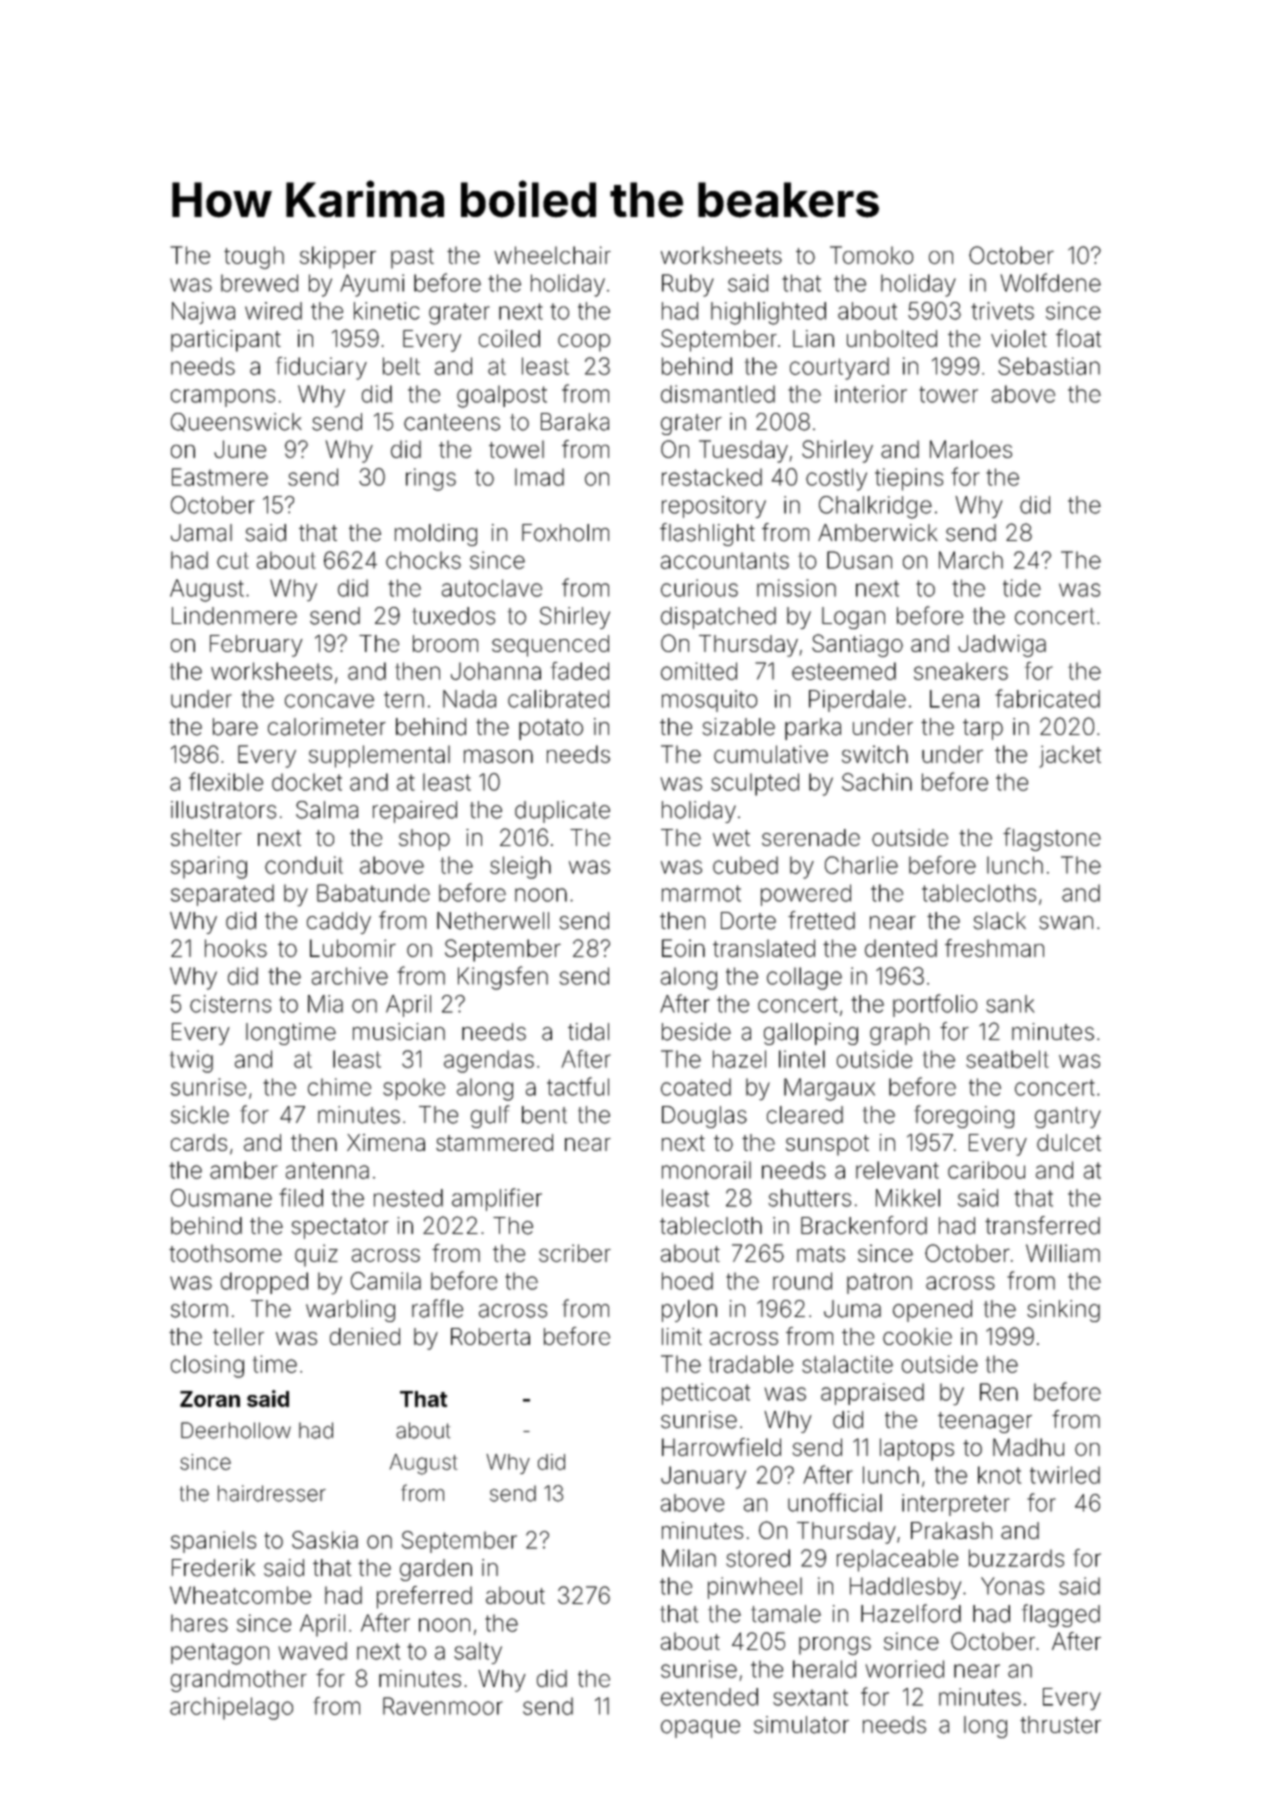  What do you see at coordinates (321, 368) in the screenshot?
I see `fiduciary` at bounding box center [321, 368].
